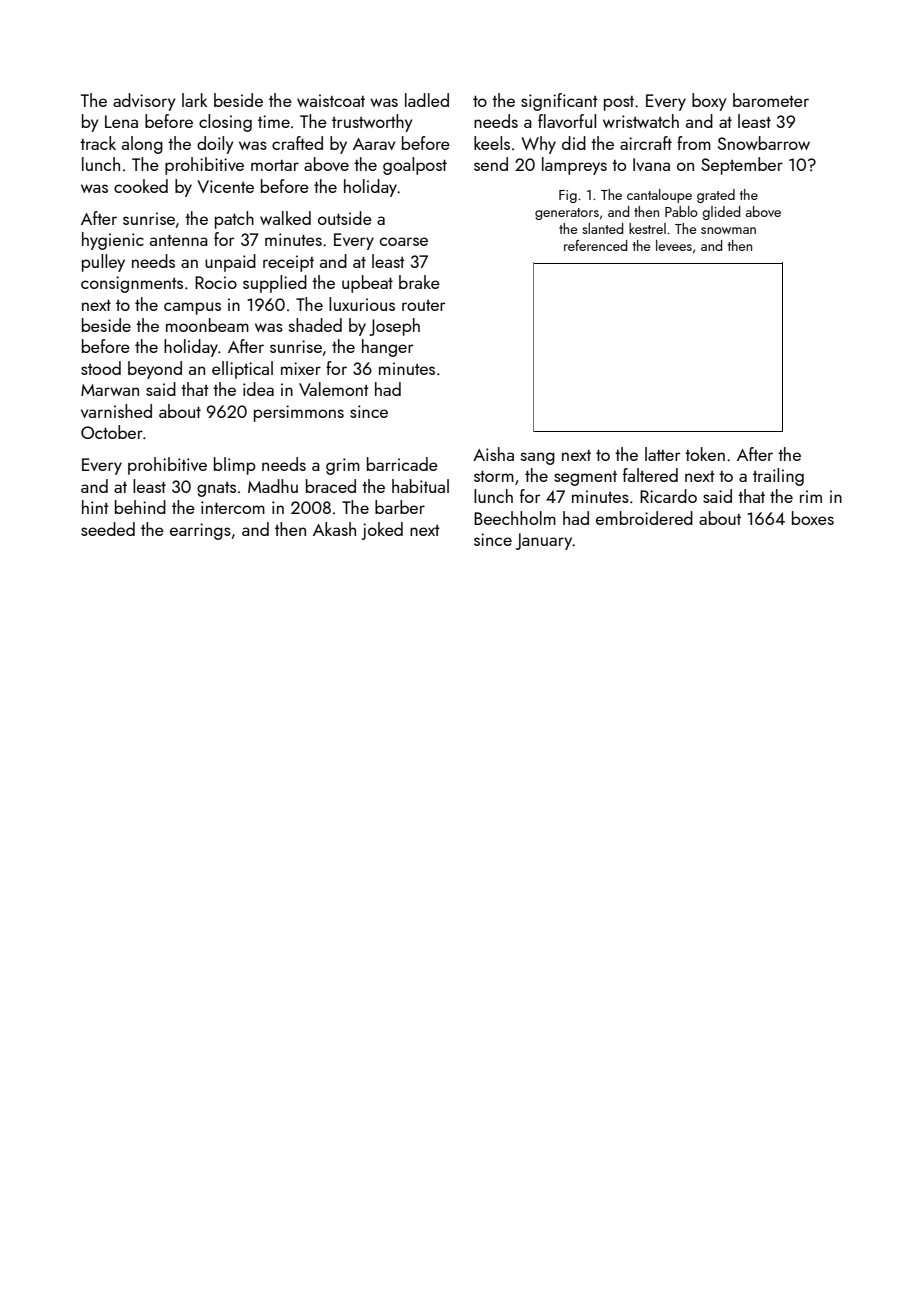 This screenshot has height=1308, width=924. Describe the element at coordinates (155, 370) in the screenshot. I see `beyond` at that location.
